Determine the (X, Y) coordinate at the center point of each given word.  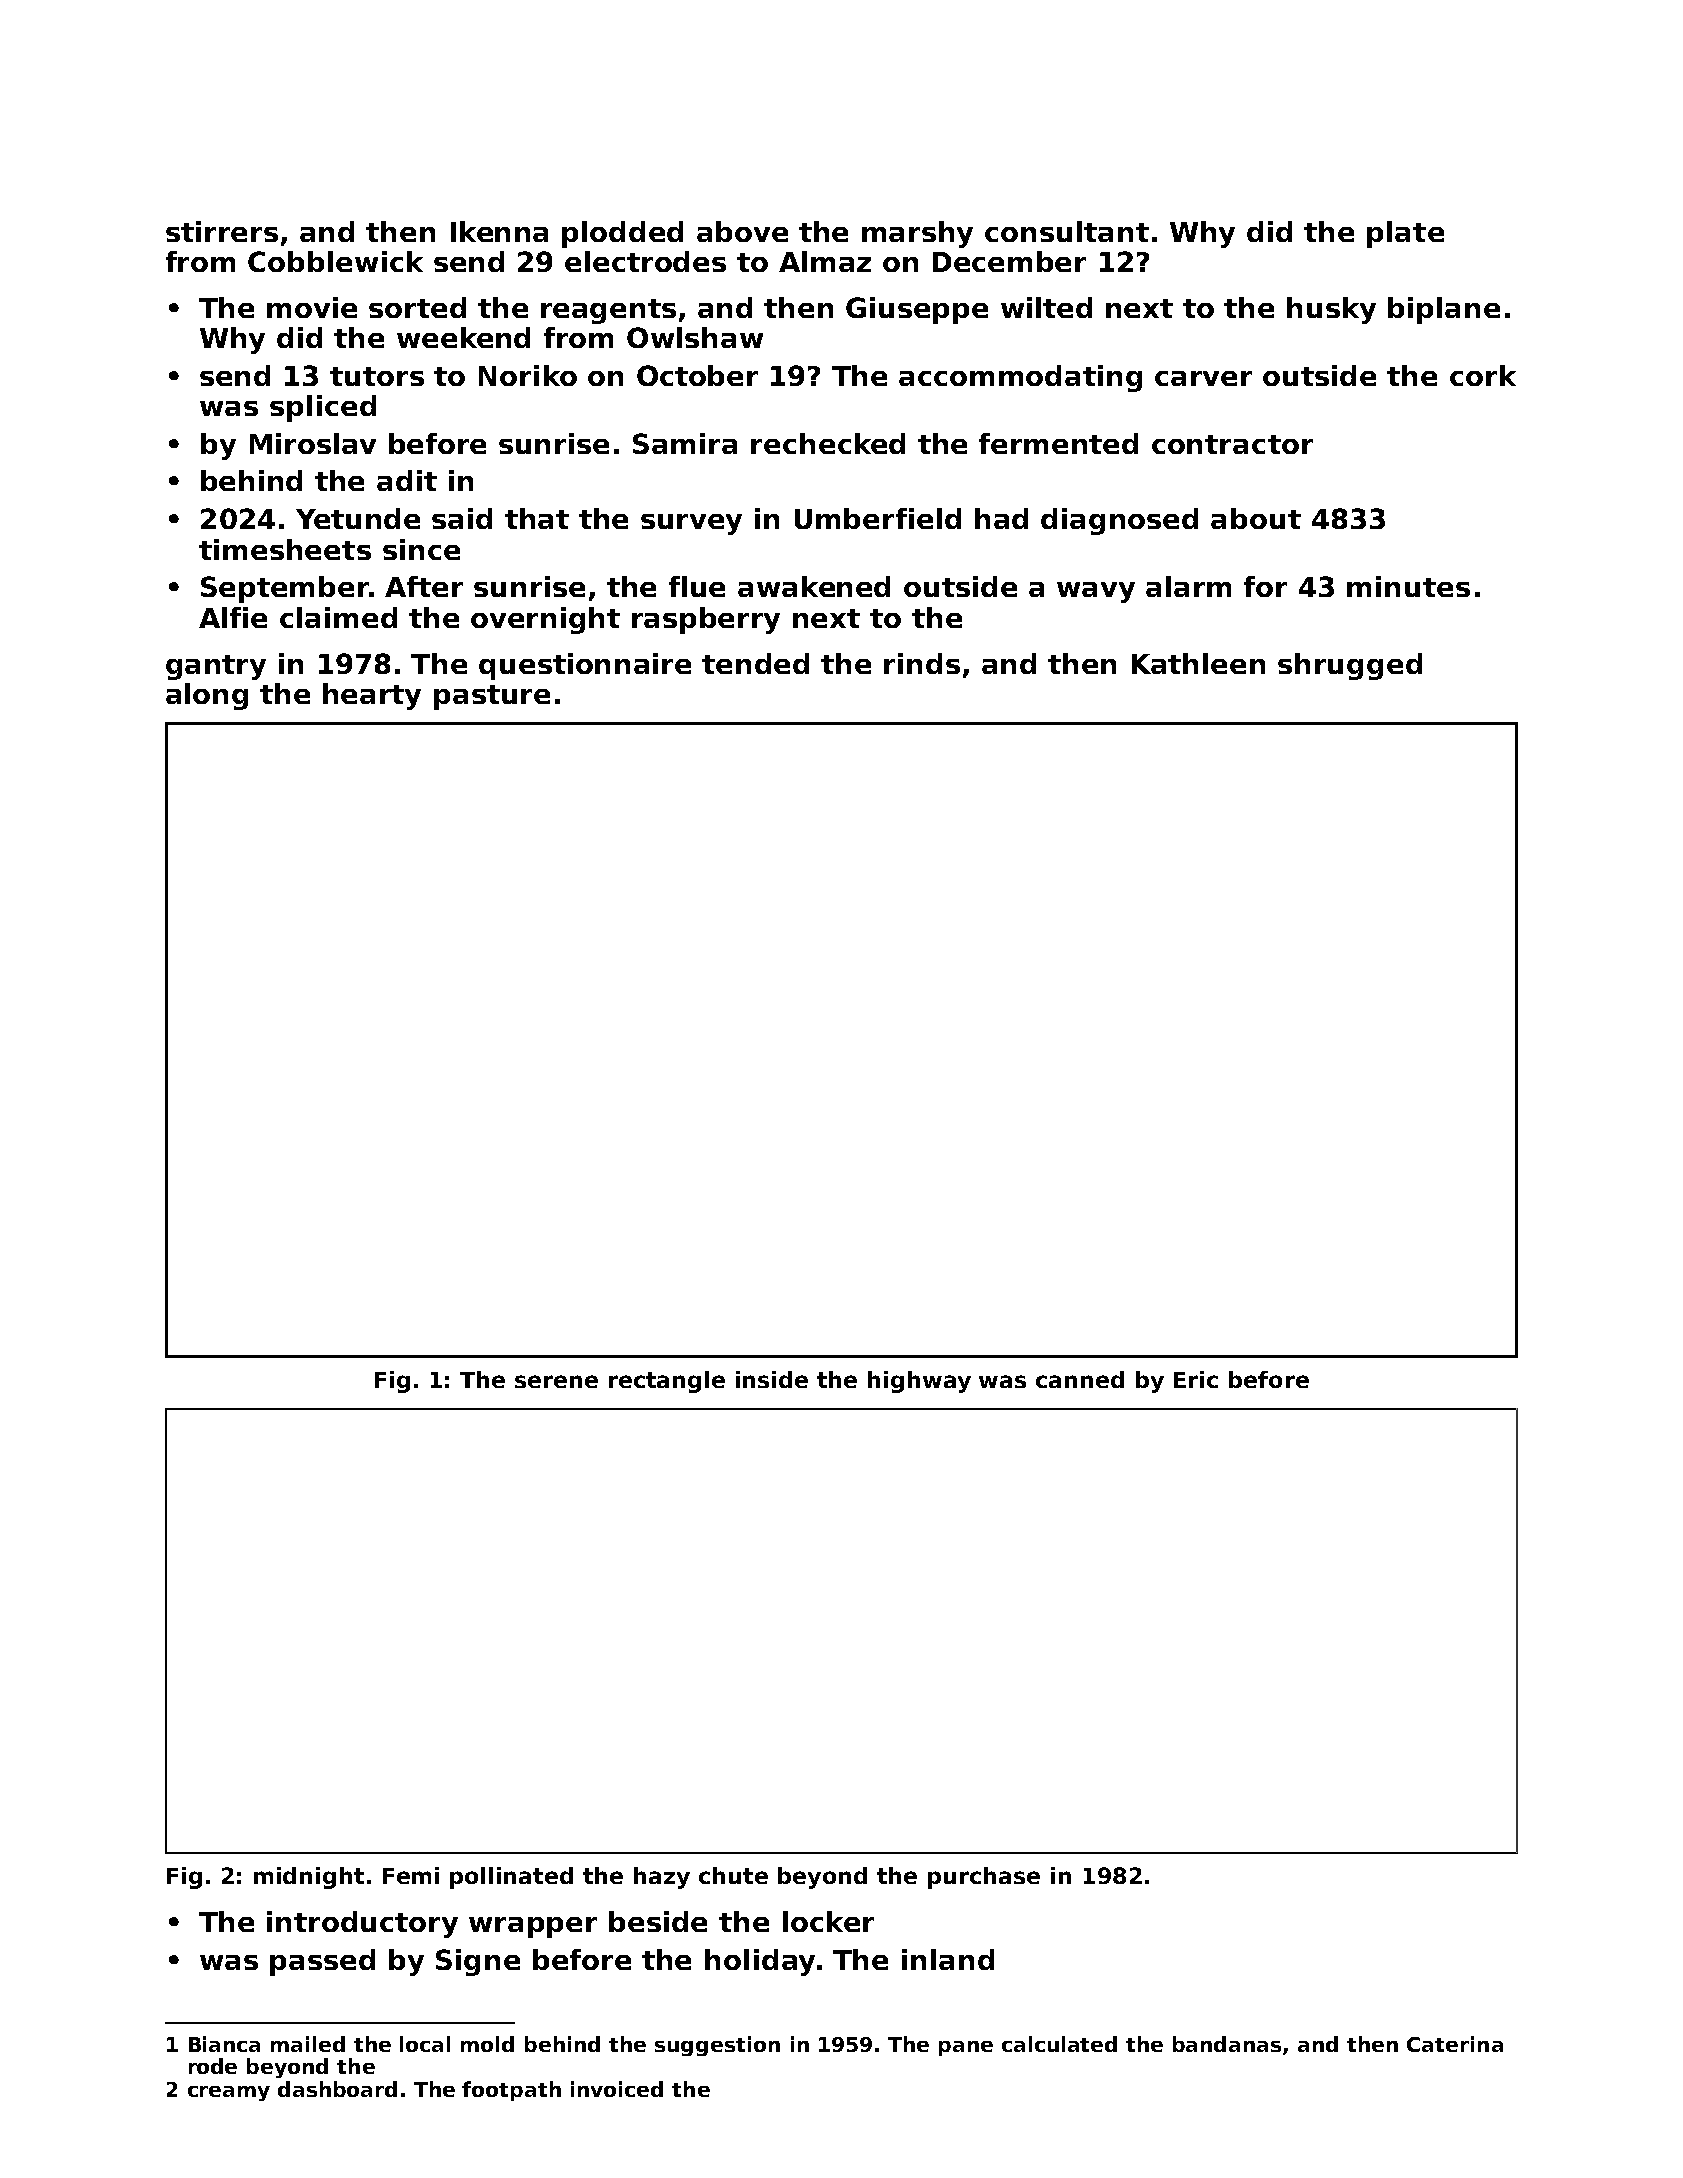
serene (556, 1381)
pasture (492, 697)
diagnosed (1119, 521)
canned (1080, 1379)
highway (919, 1382)
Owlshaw (695, 337)
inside (772, 1379)
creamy (229, 2093)
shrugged (1350, 666)
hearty (372, 696)
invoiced (617, 2089)
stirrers (222, 231)
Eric (1196, 1379)
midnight (309, 1878)
